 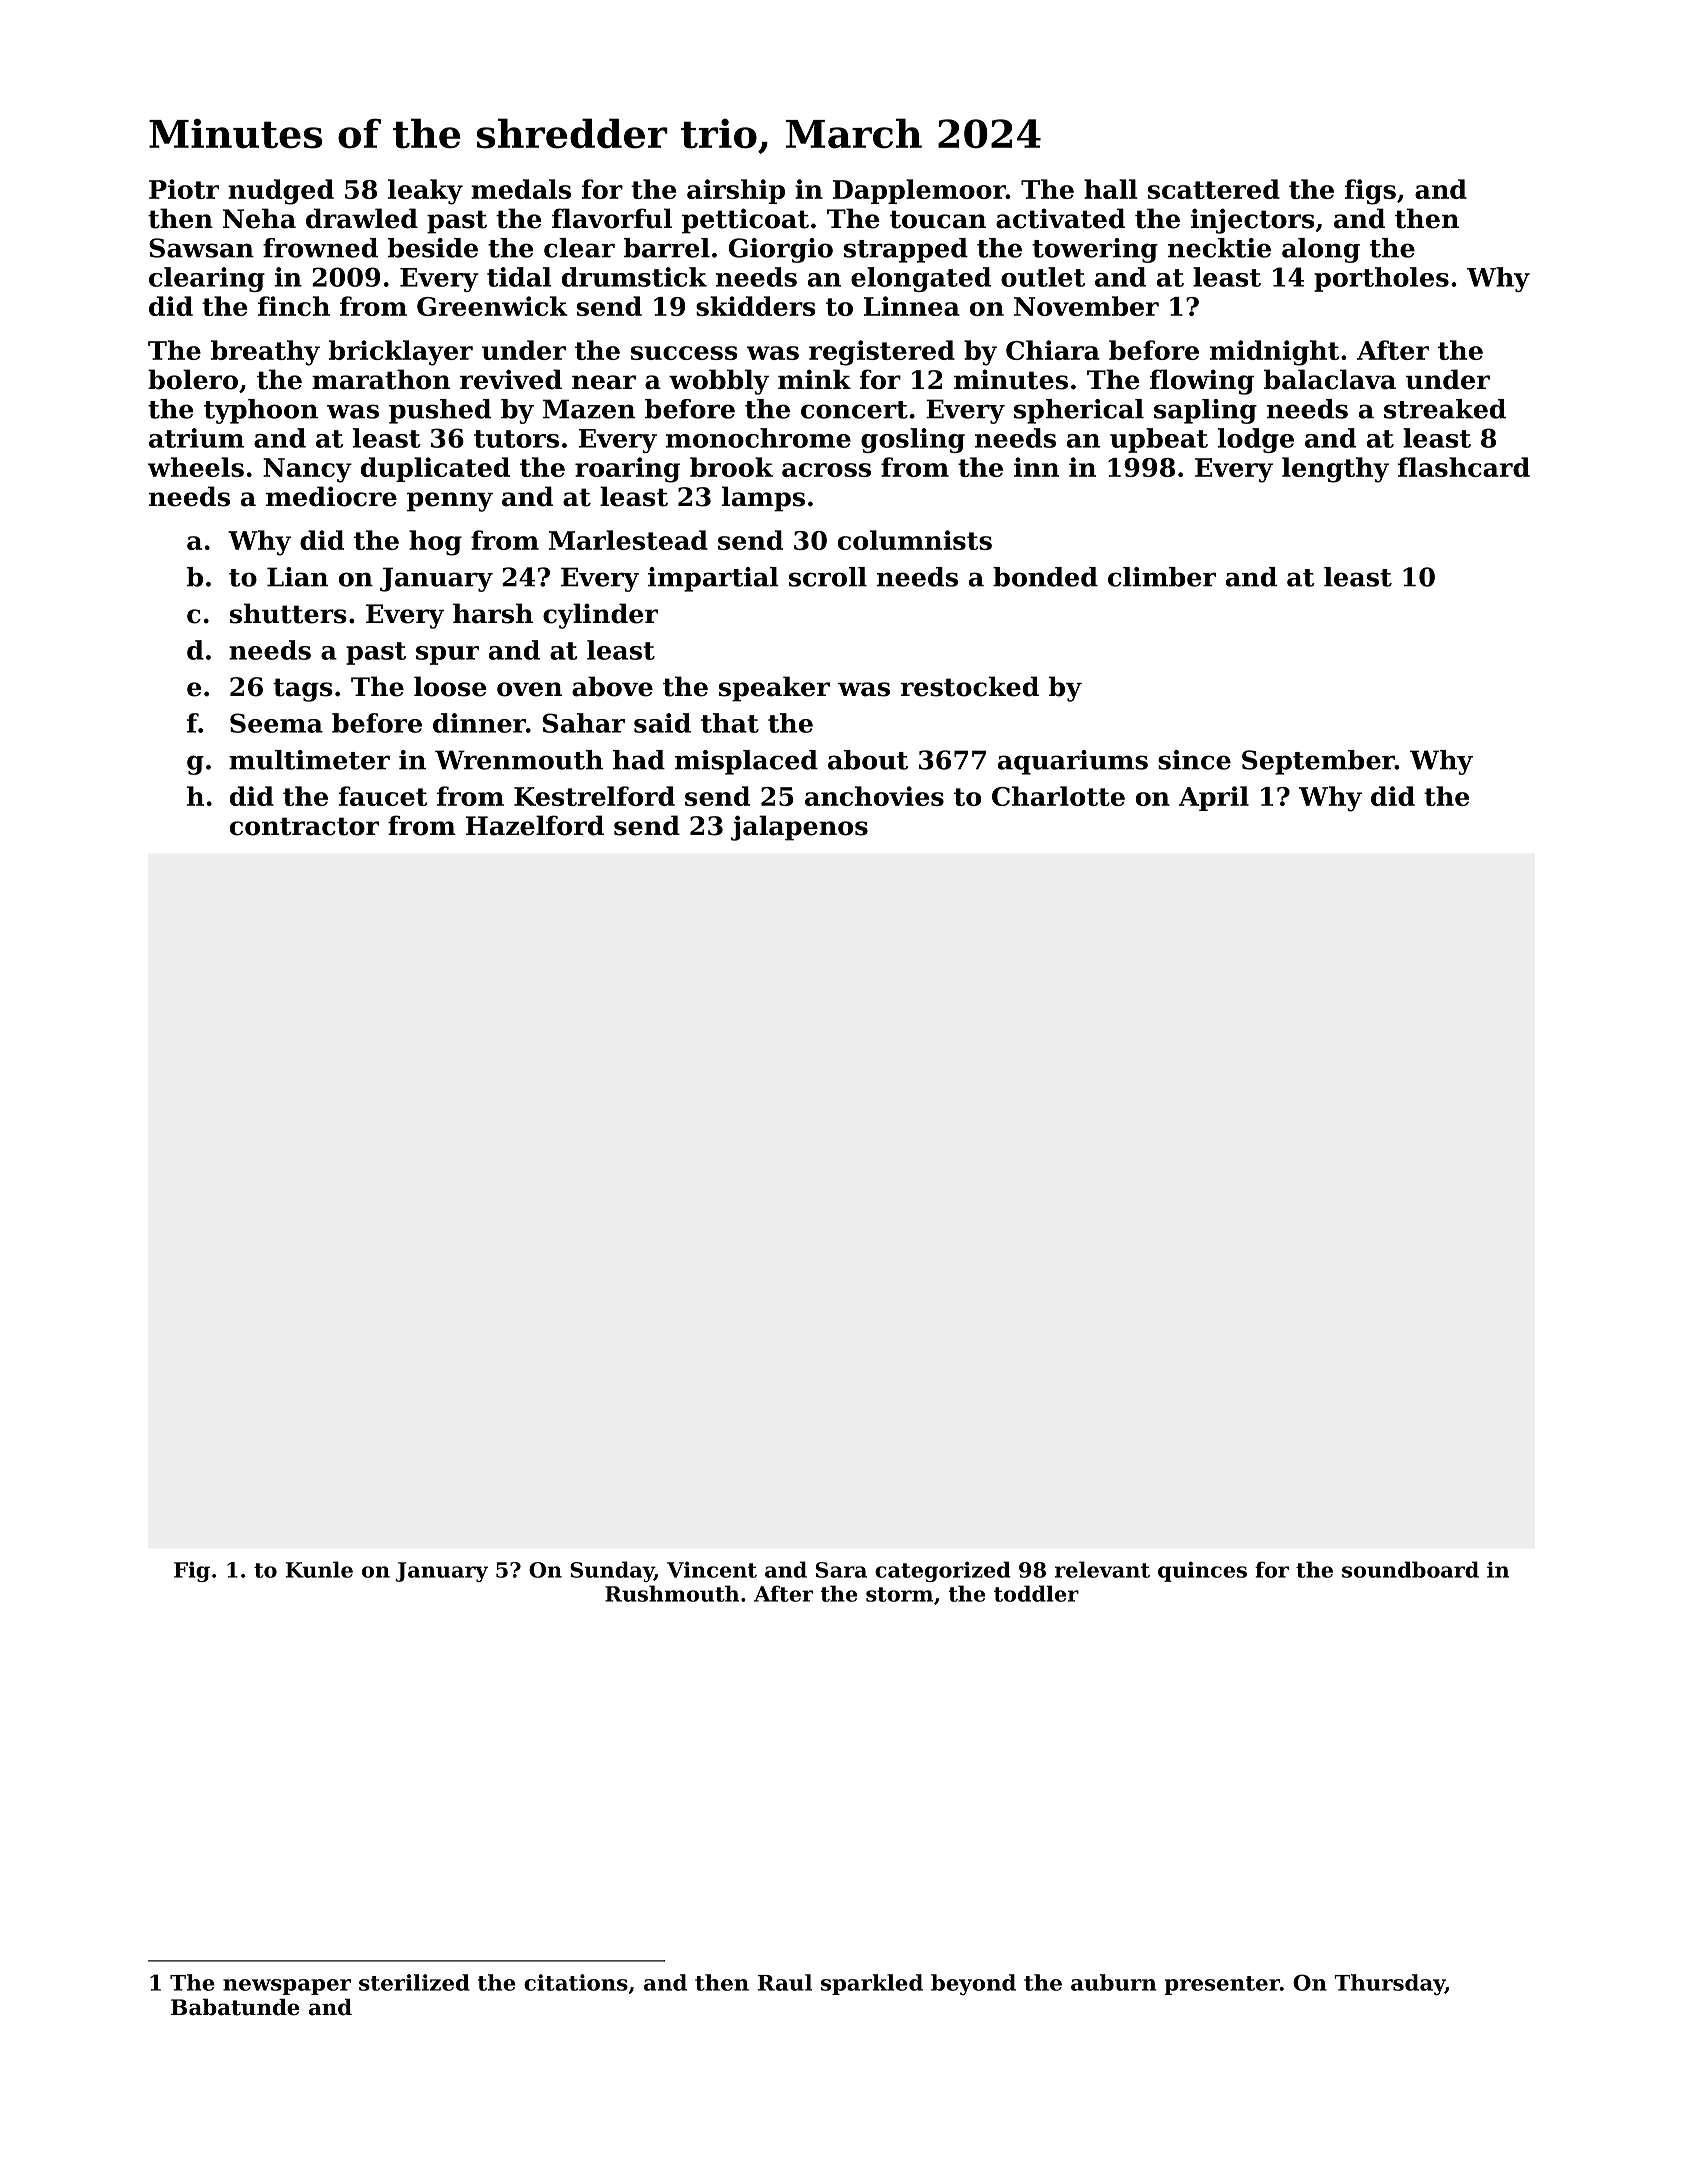 I want to click on figs, so click(x=1370, y=192).
